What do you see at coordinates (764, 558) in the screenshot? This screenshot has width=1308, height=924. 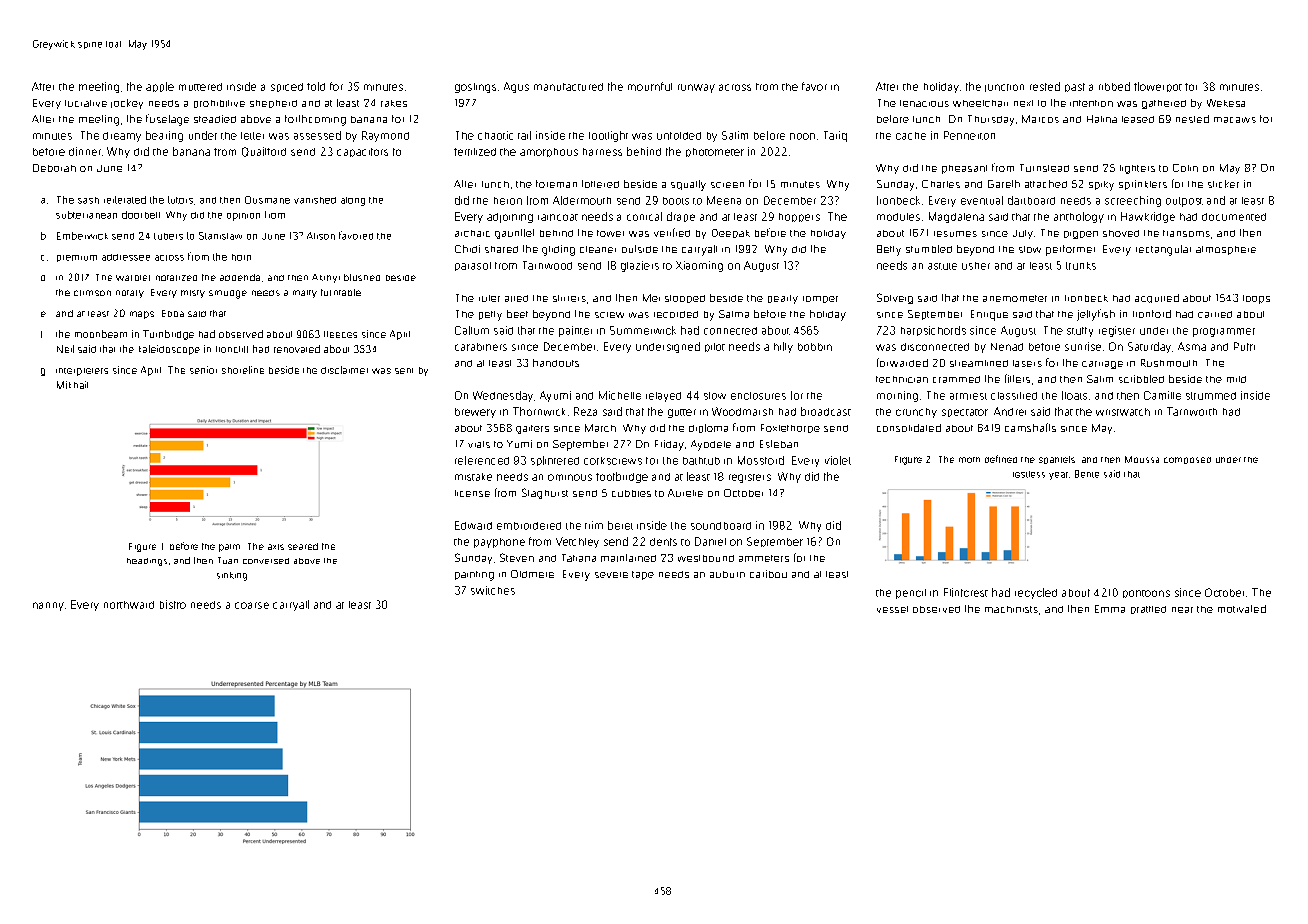 I see `ammeters` at bounding box center [764, 558].
